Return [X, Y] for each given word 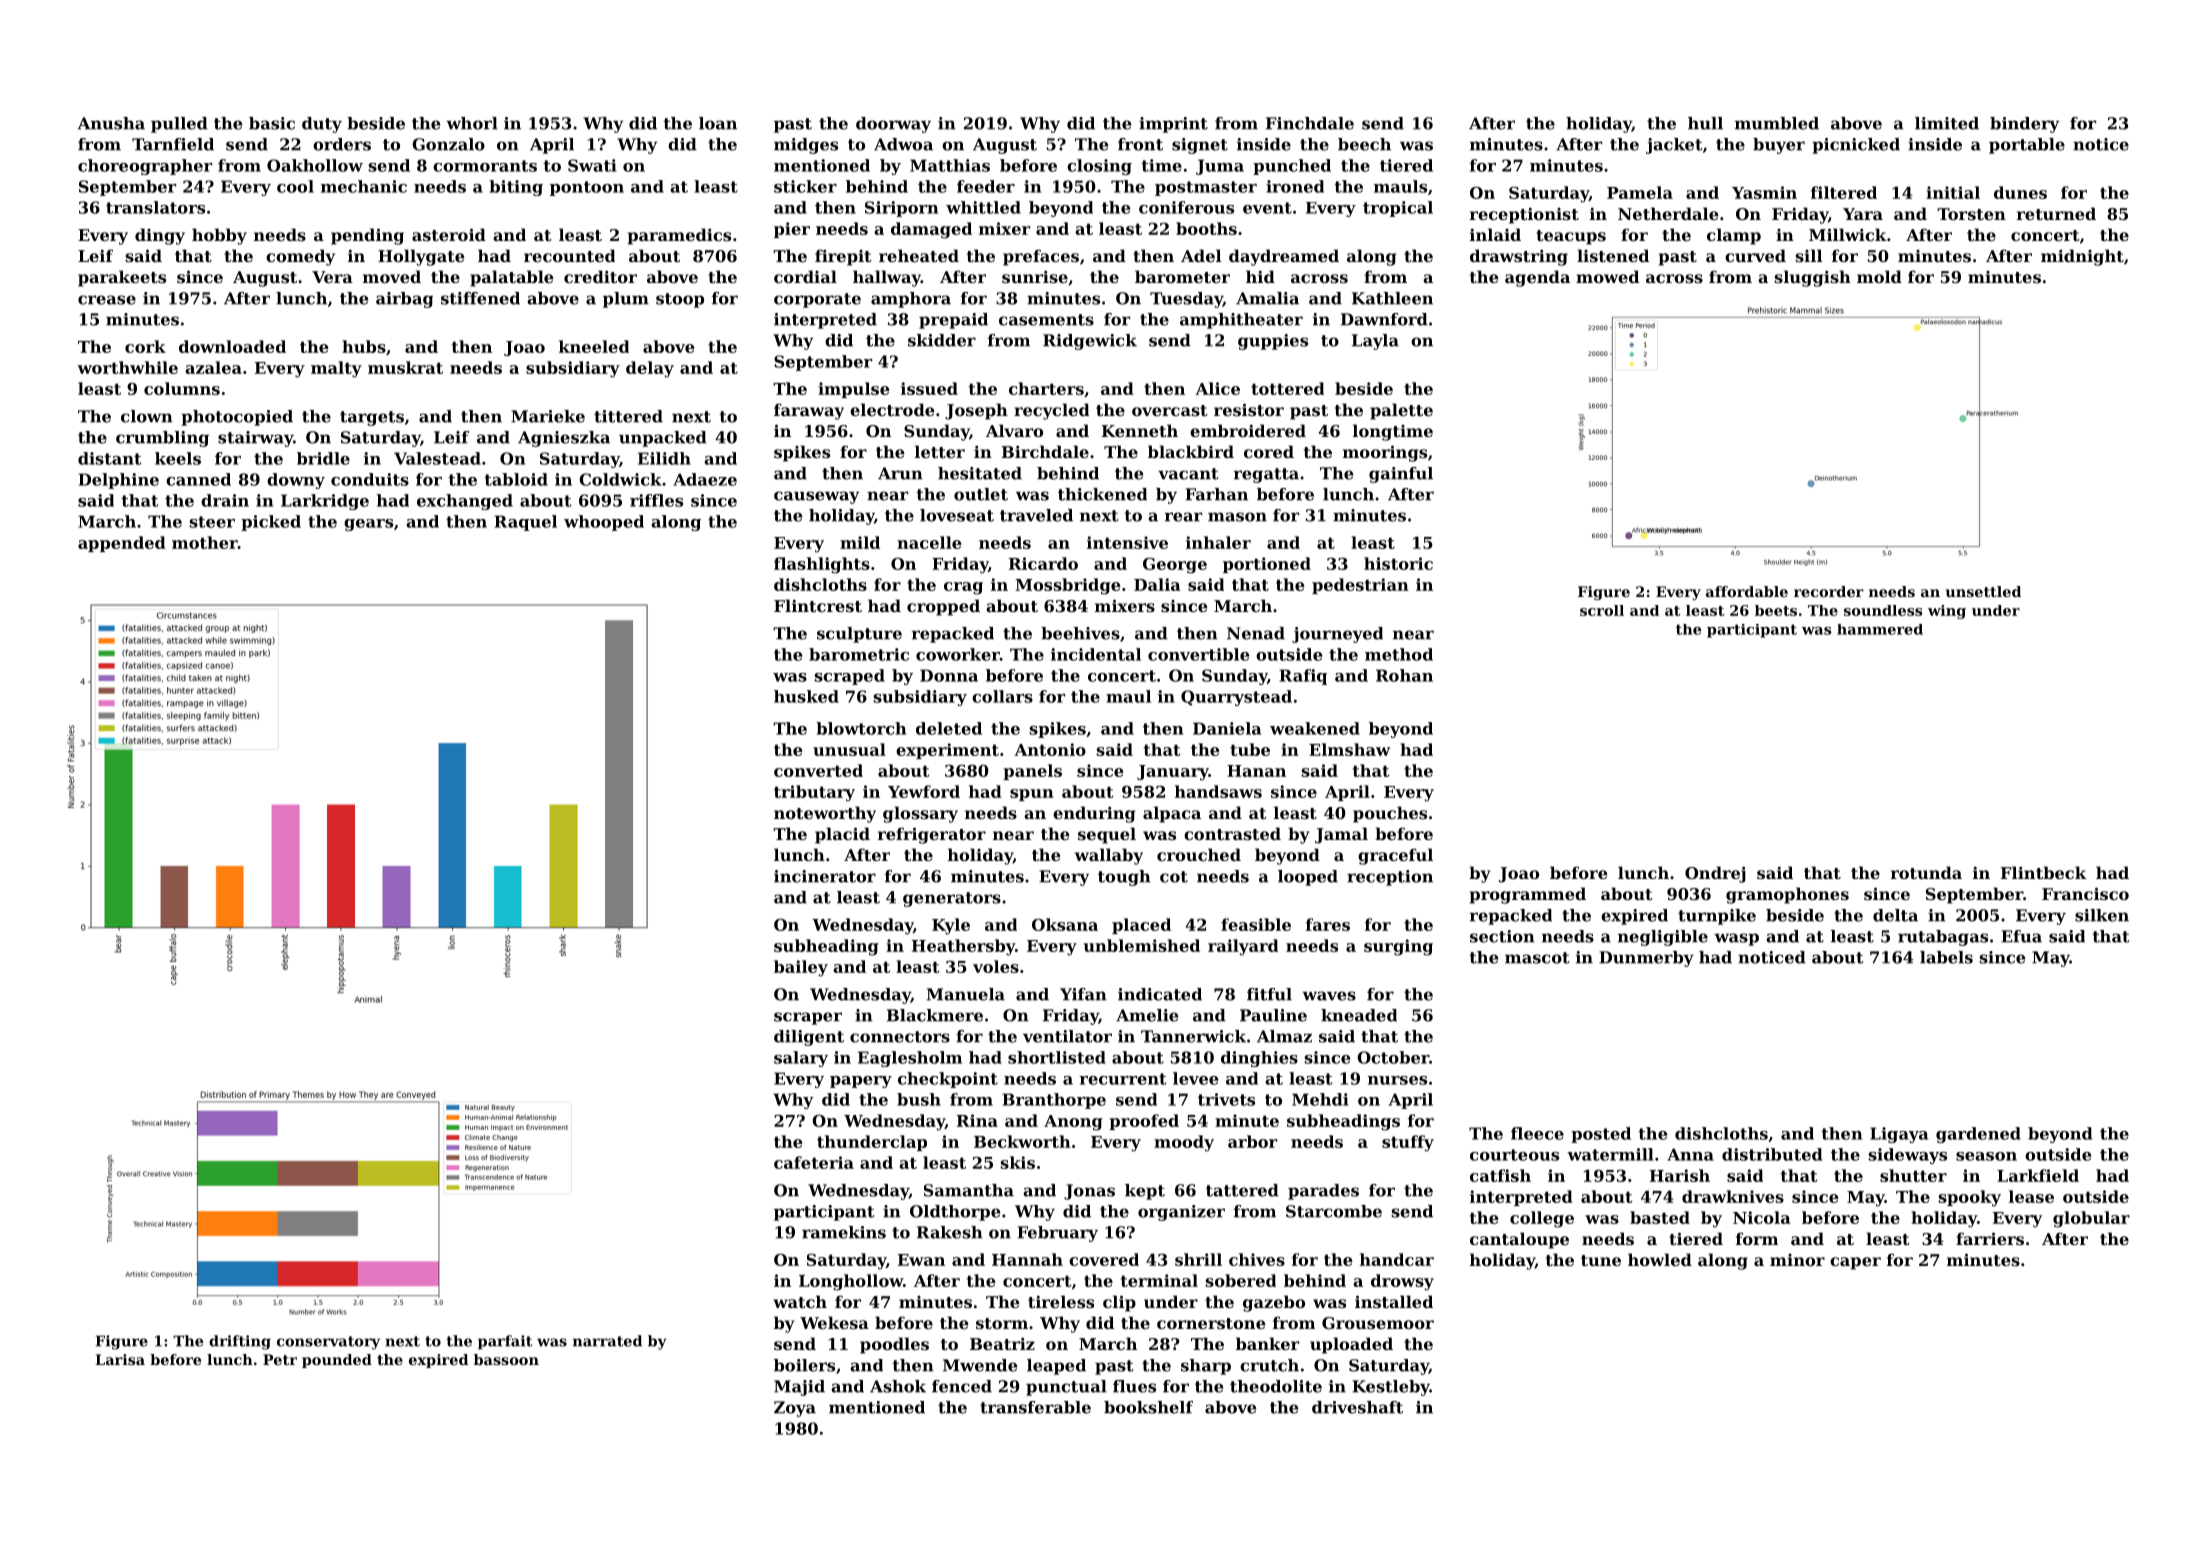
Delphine [118, 481]
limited [1947, 123]
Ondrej [1715, 874]
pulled [179, 125]
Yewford [924, 791]
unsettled [1983, 591]
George [1175, 565]
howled [1660, 1259]
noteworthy [825, 814]
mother [205, 542]
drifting [240, 1342]
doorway [893, 125]
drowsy [1402, 1282]
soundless [1883, 610]
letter [940, 451]
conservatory [328, 1343]
